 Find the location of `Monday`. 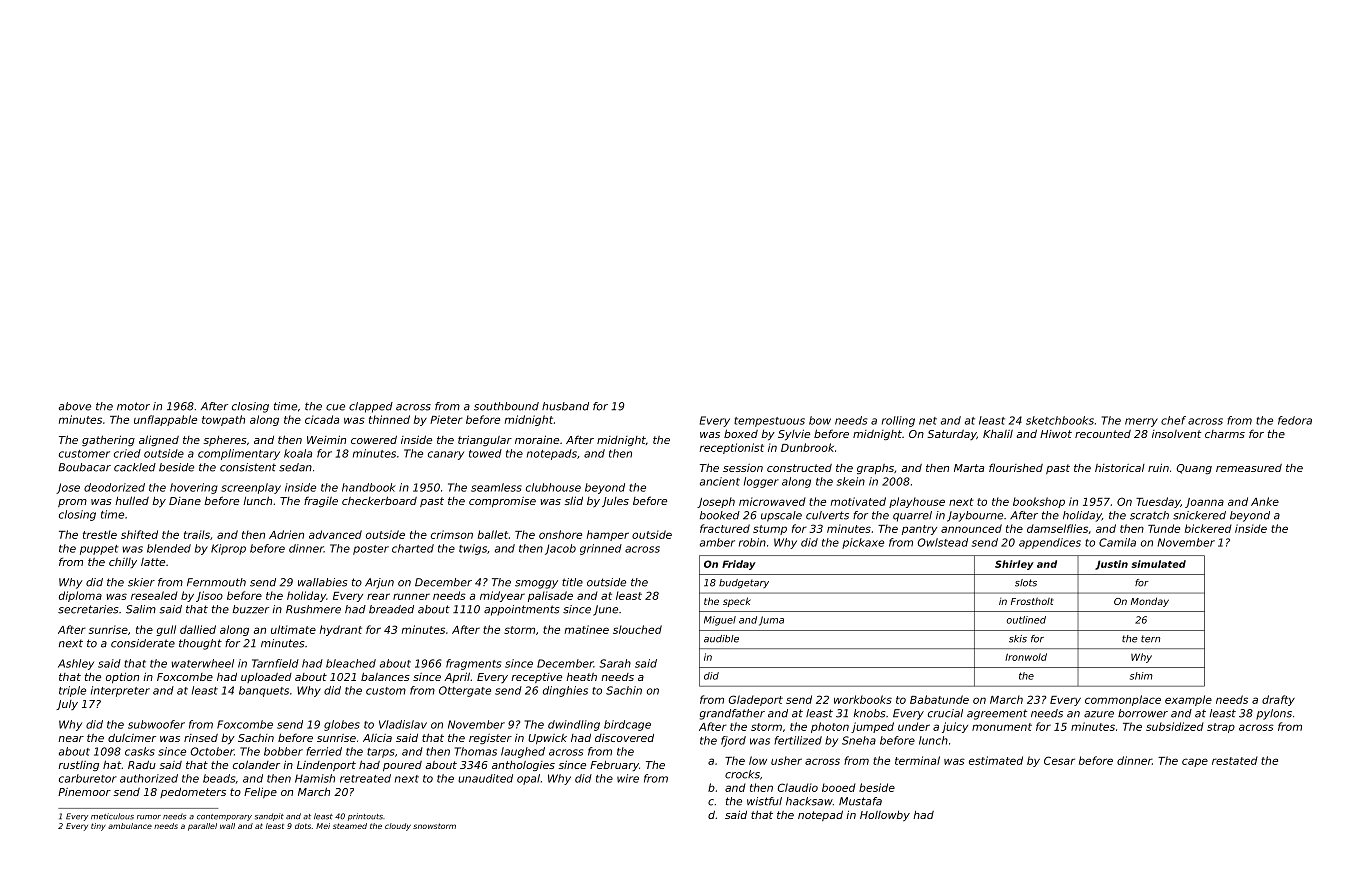

Monday is located at coordinates (1150, 602).
